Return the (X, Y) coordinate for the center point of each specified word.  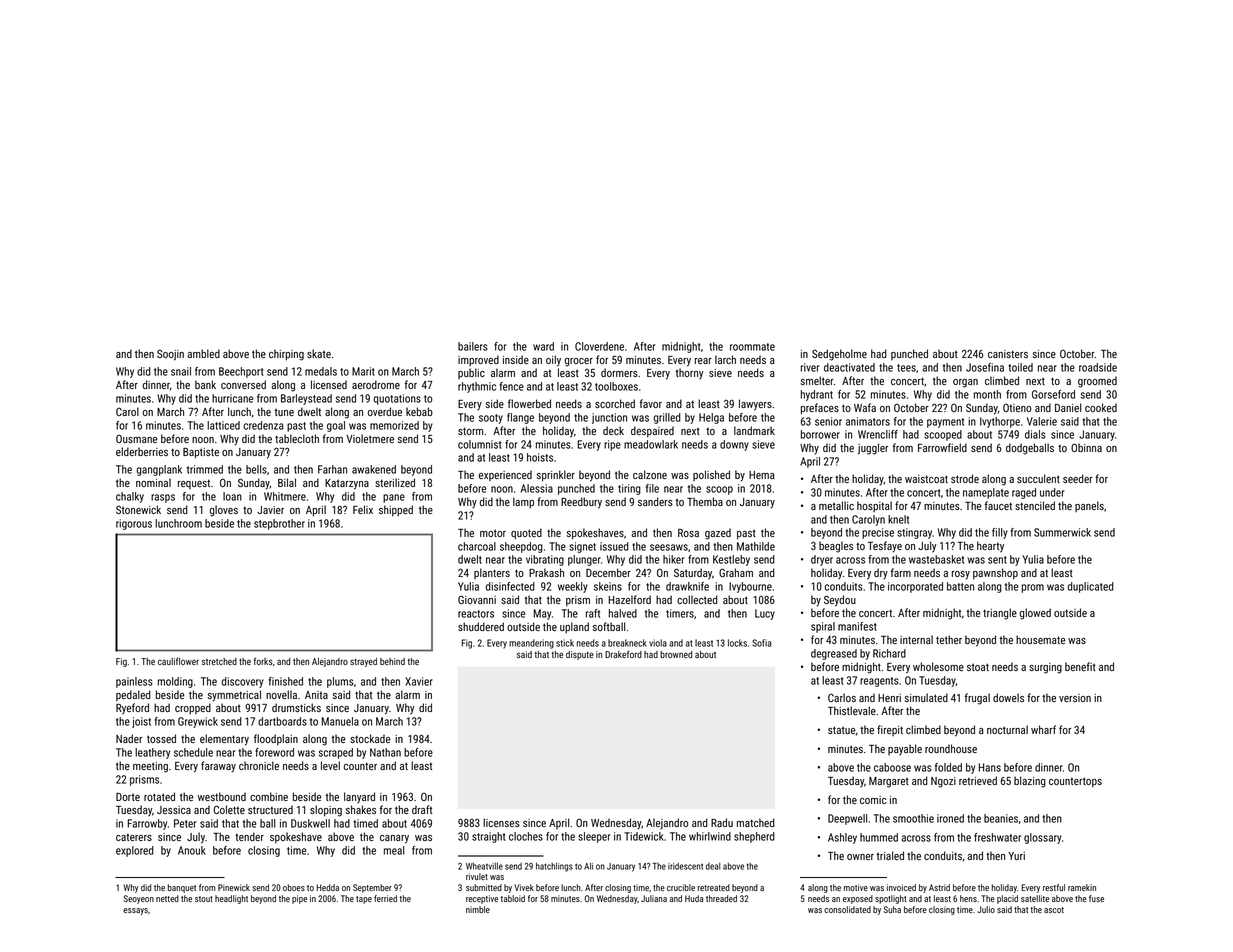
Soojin (170, 355)
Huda (694, 898)
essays (135, 911)
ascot (1054, 910)
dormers (619, 372)
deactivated (849, 367)
